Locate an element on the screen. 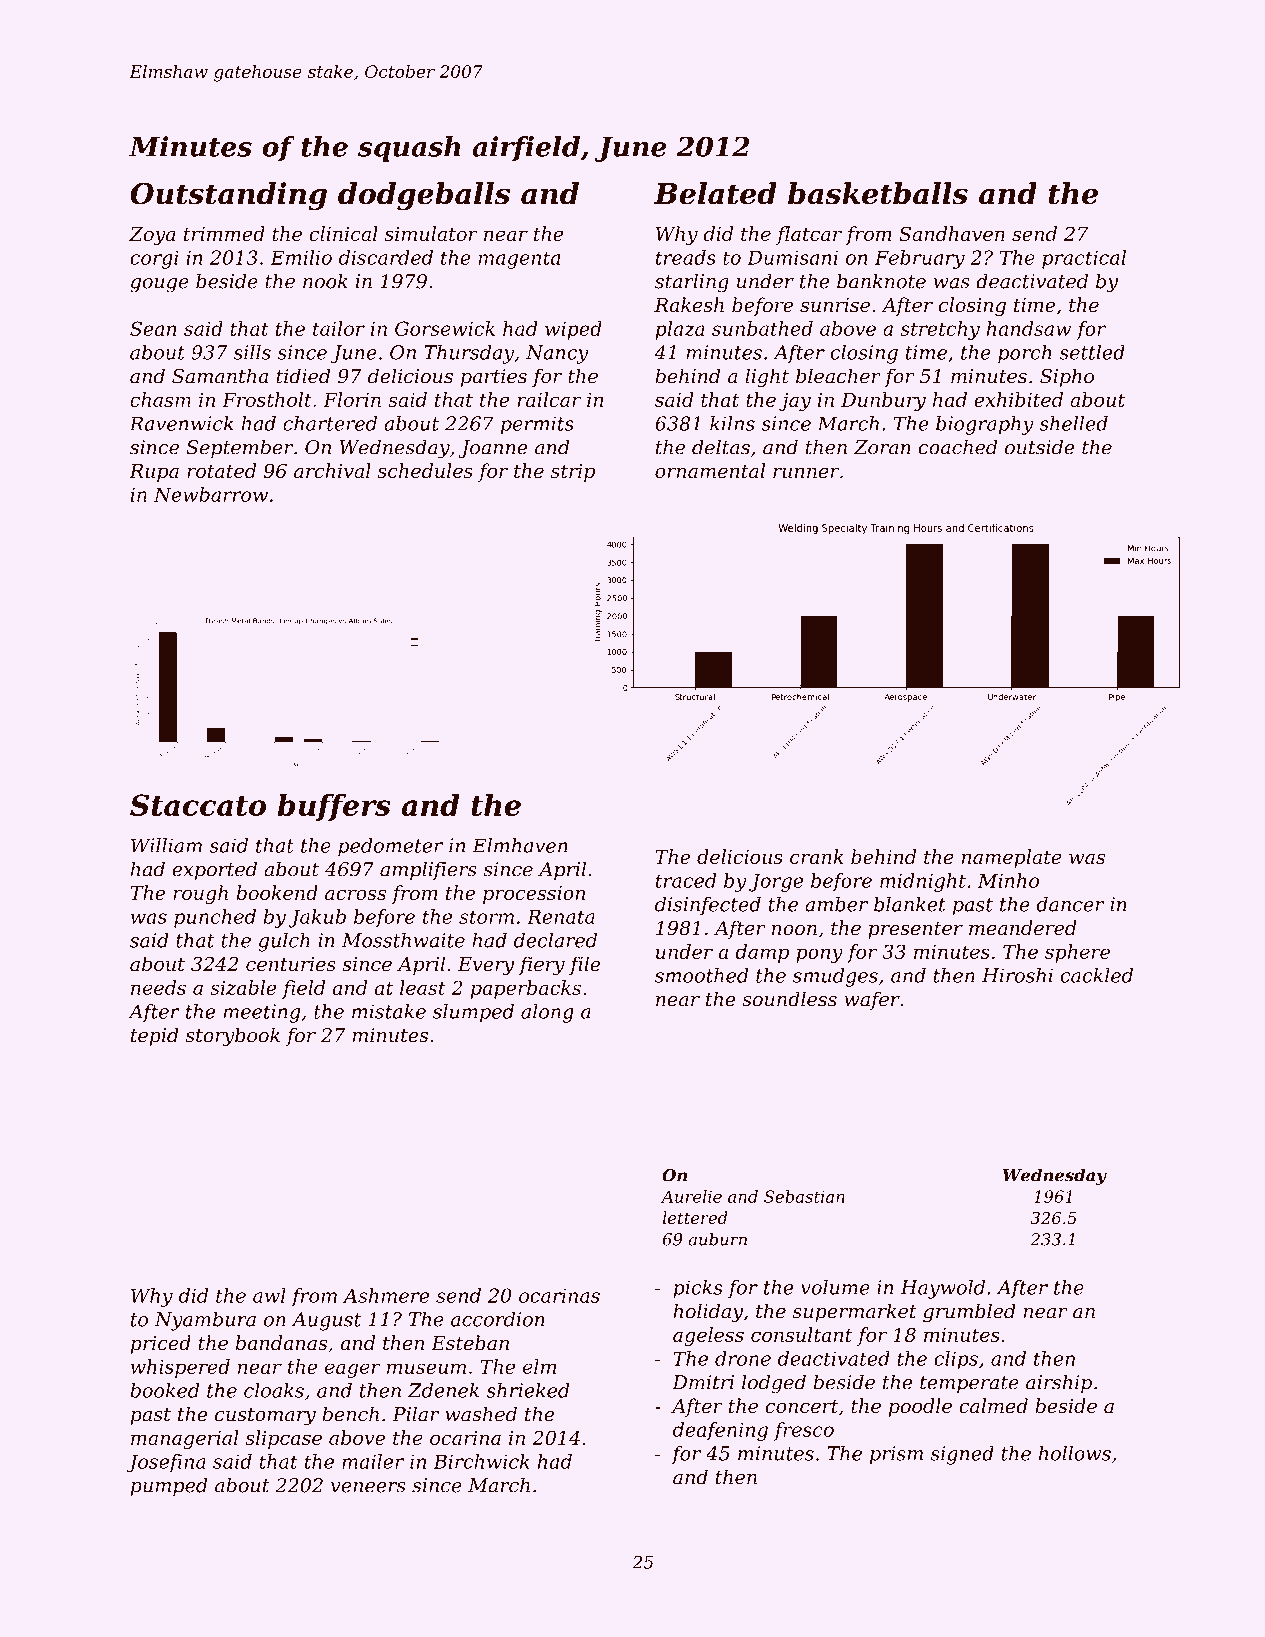  rough is located at coordinates (200, 894).
